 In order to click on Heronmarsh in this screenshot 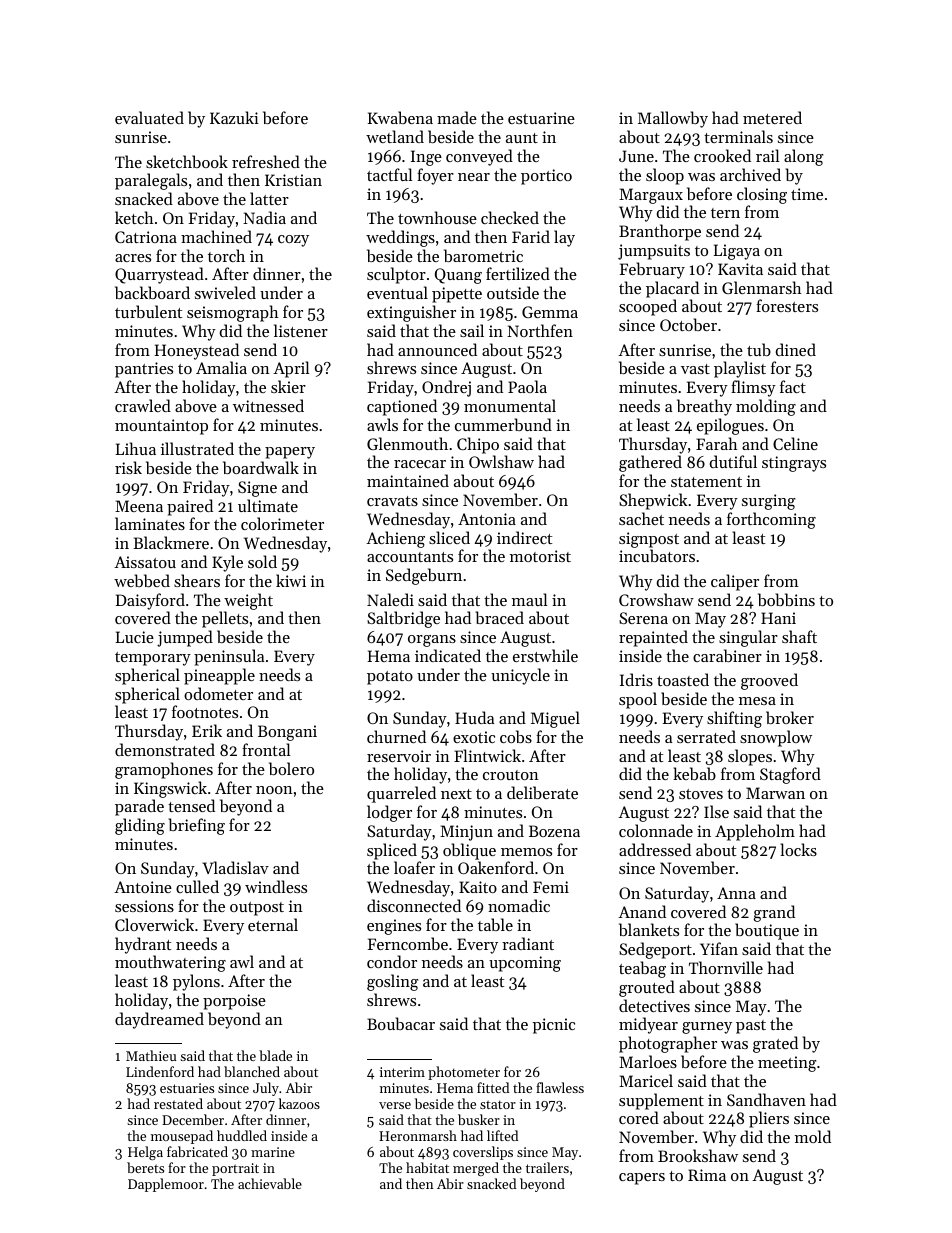, I will do `click(418, 1135)`.
